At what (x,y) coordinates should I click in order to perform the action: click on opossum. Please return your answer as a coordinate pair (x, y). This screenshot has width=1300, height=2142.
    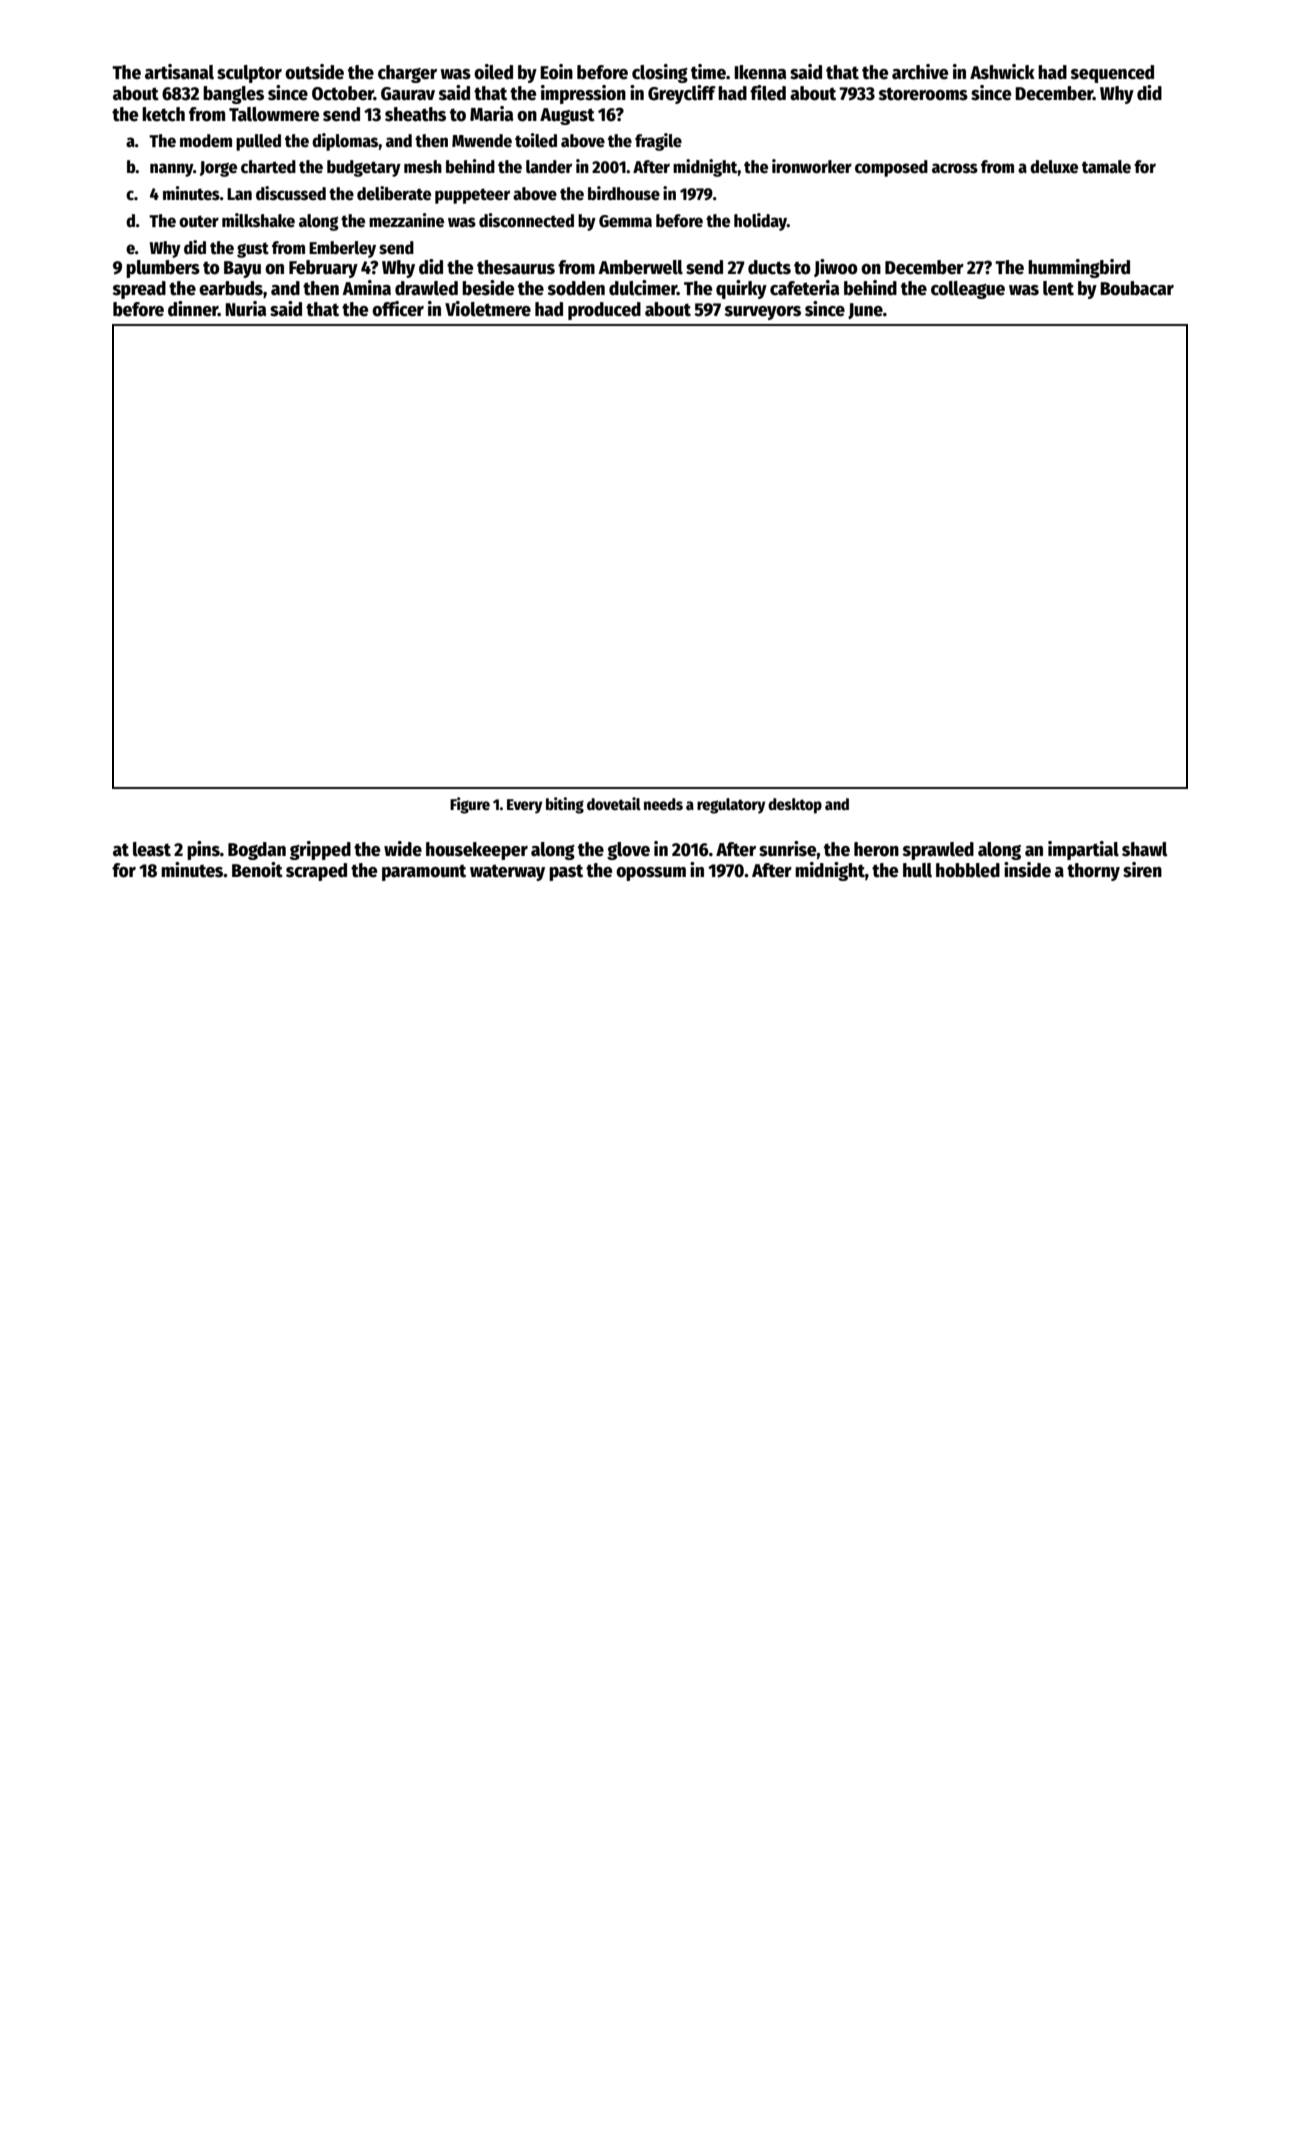
    Looking at the image, I should click on (651, 874).
